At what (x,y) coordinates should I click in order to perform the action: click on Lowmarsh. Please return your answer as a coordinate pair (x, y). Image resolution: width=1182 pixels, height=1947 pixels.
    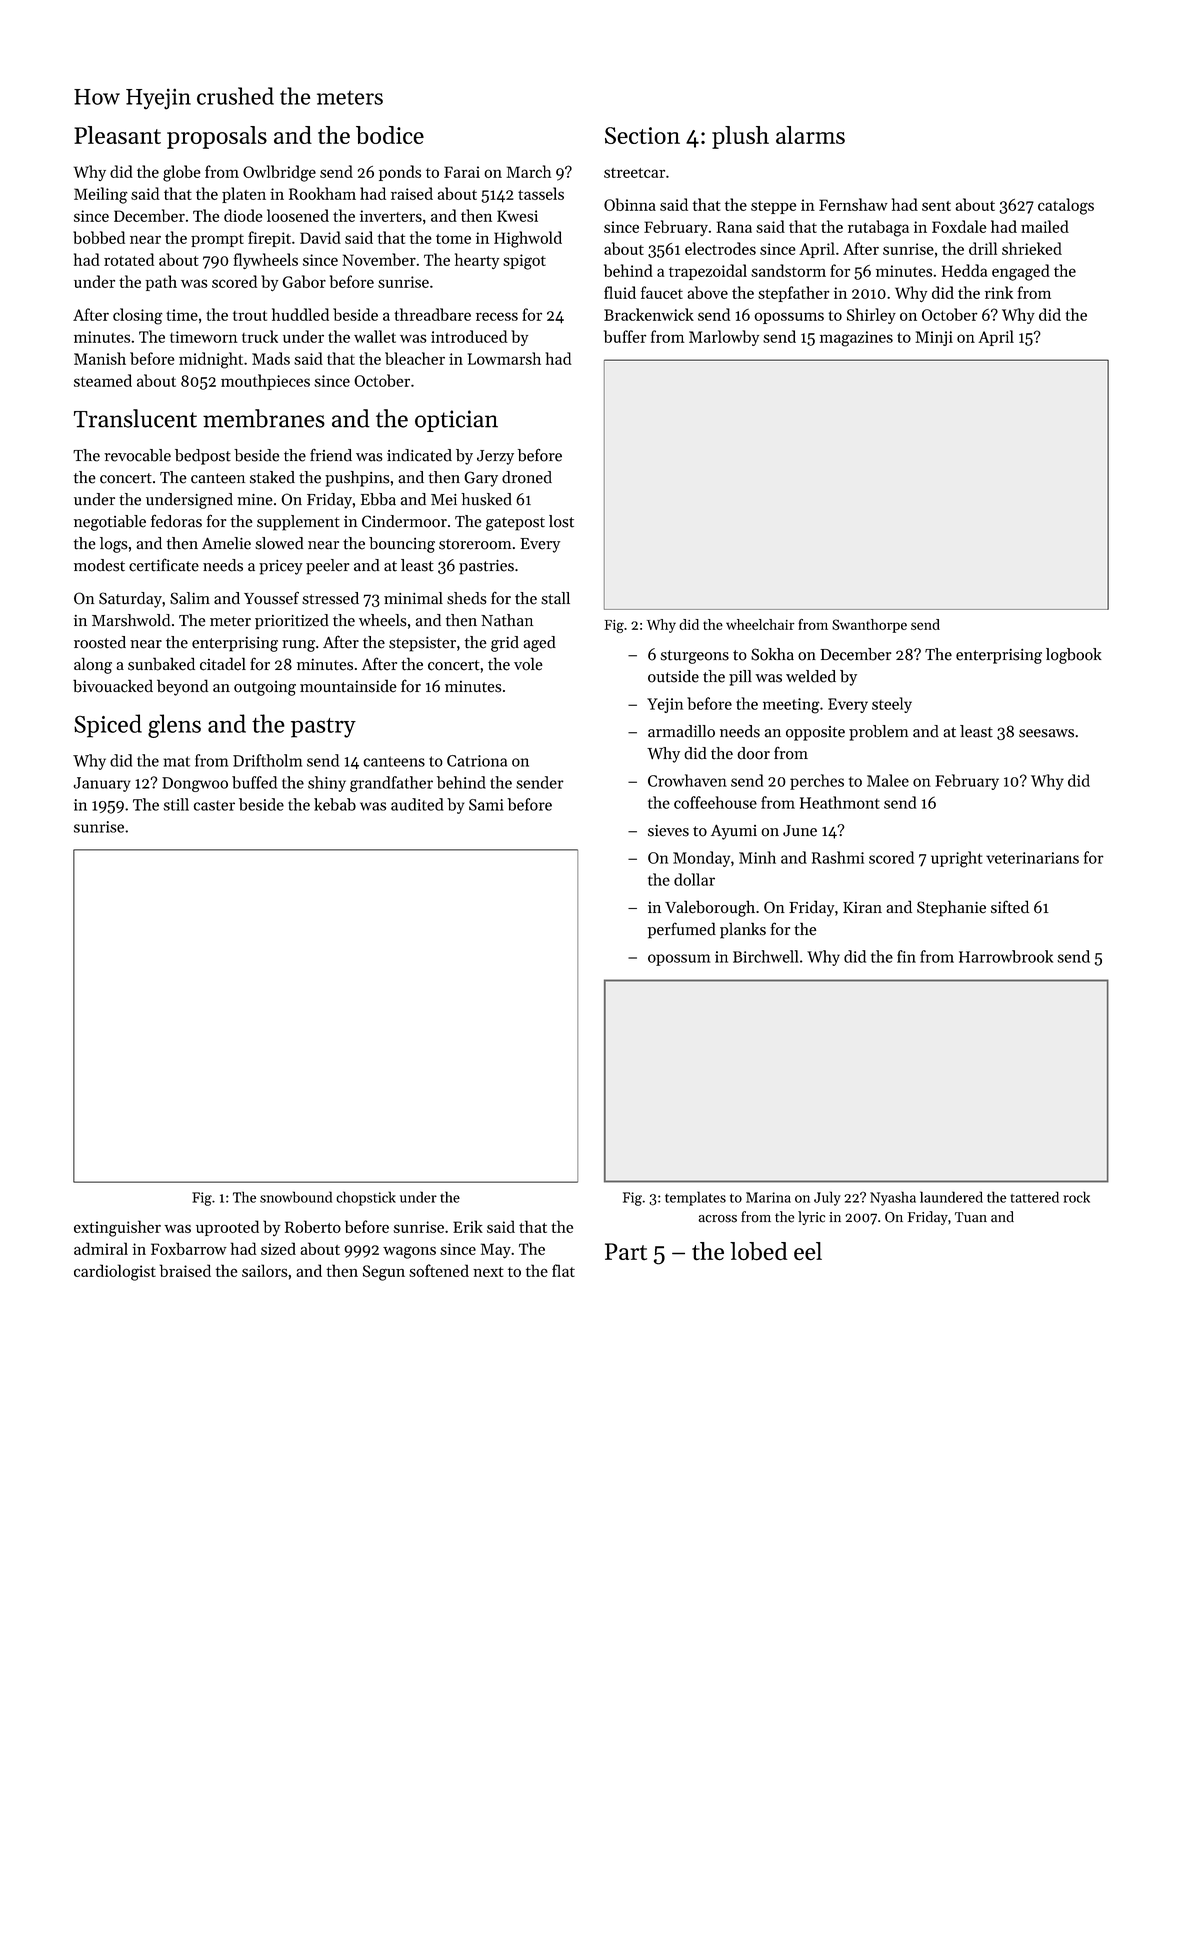
    Looking at the image, I should click on (504, 358).
